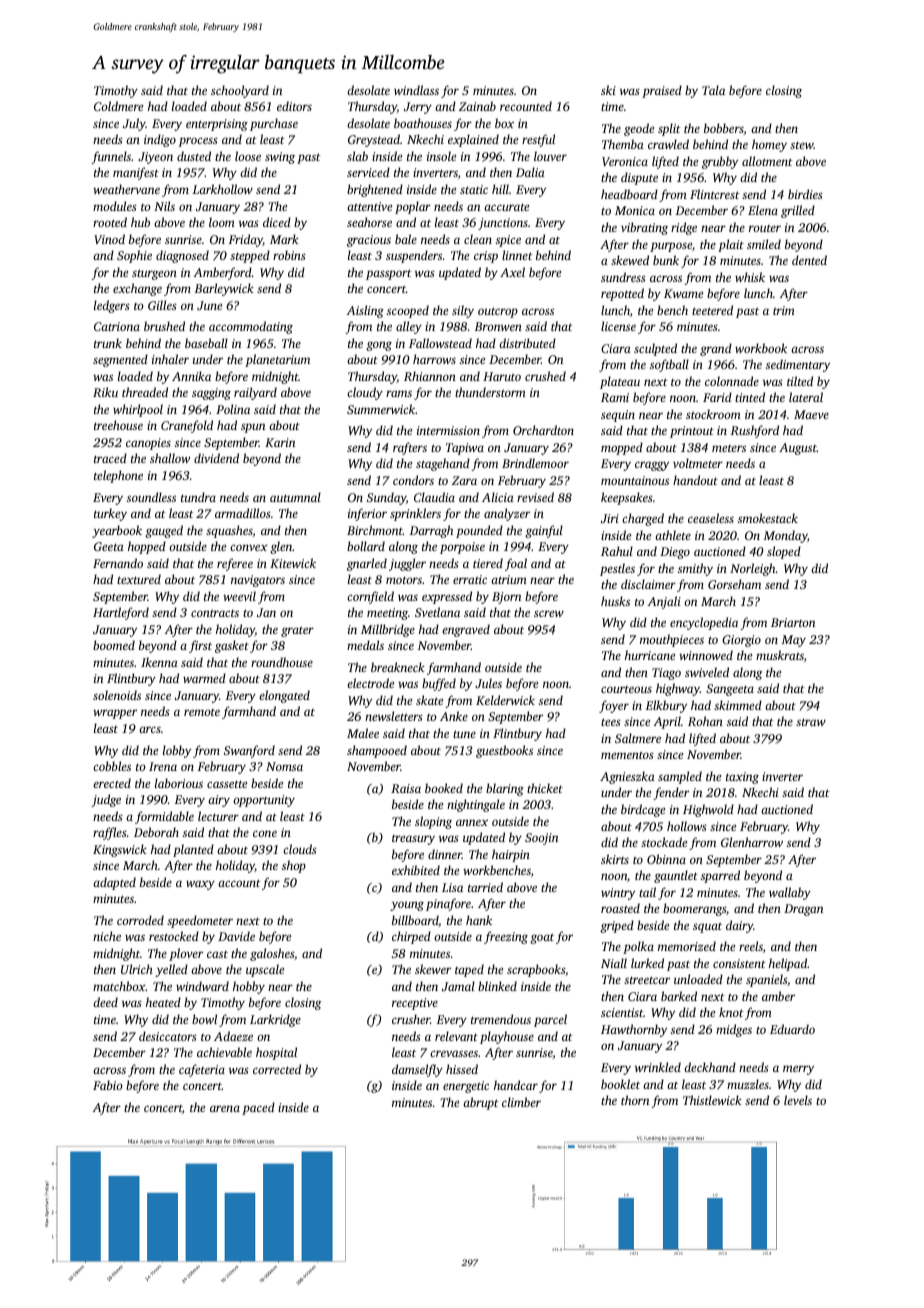 This screenshot has height=1308, width=924. Describe the element at coordinates (416, 90) in the screenshot. I see `windlass` at that location.
